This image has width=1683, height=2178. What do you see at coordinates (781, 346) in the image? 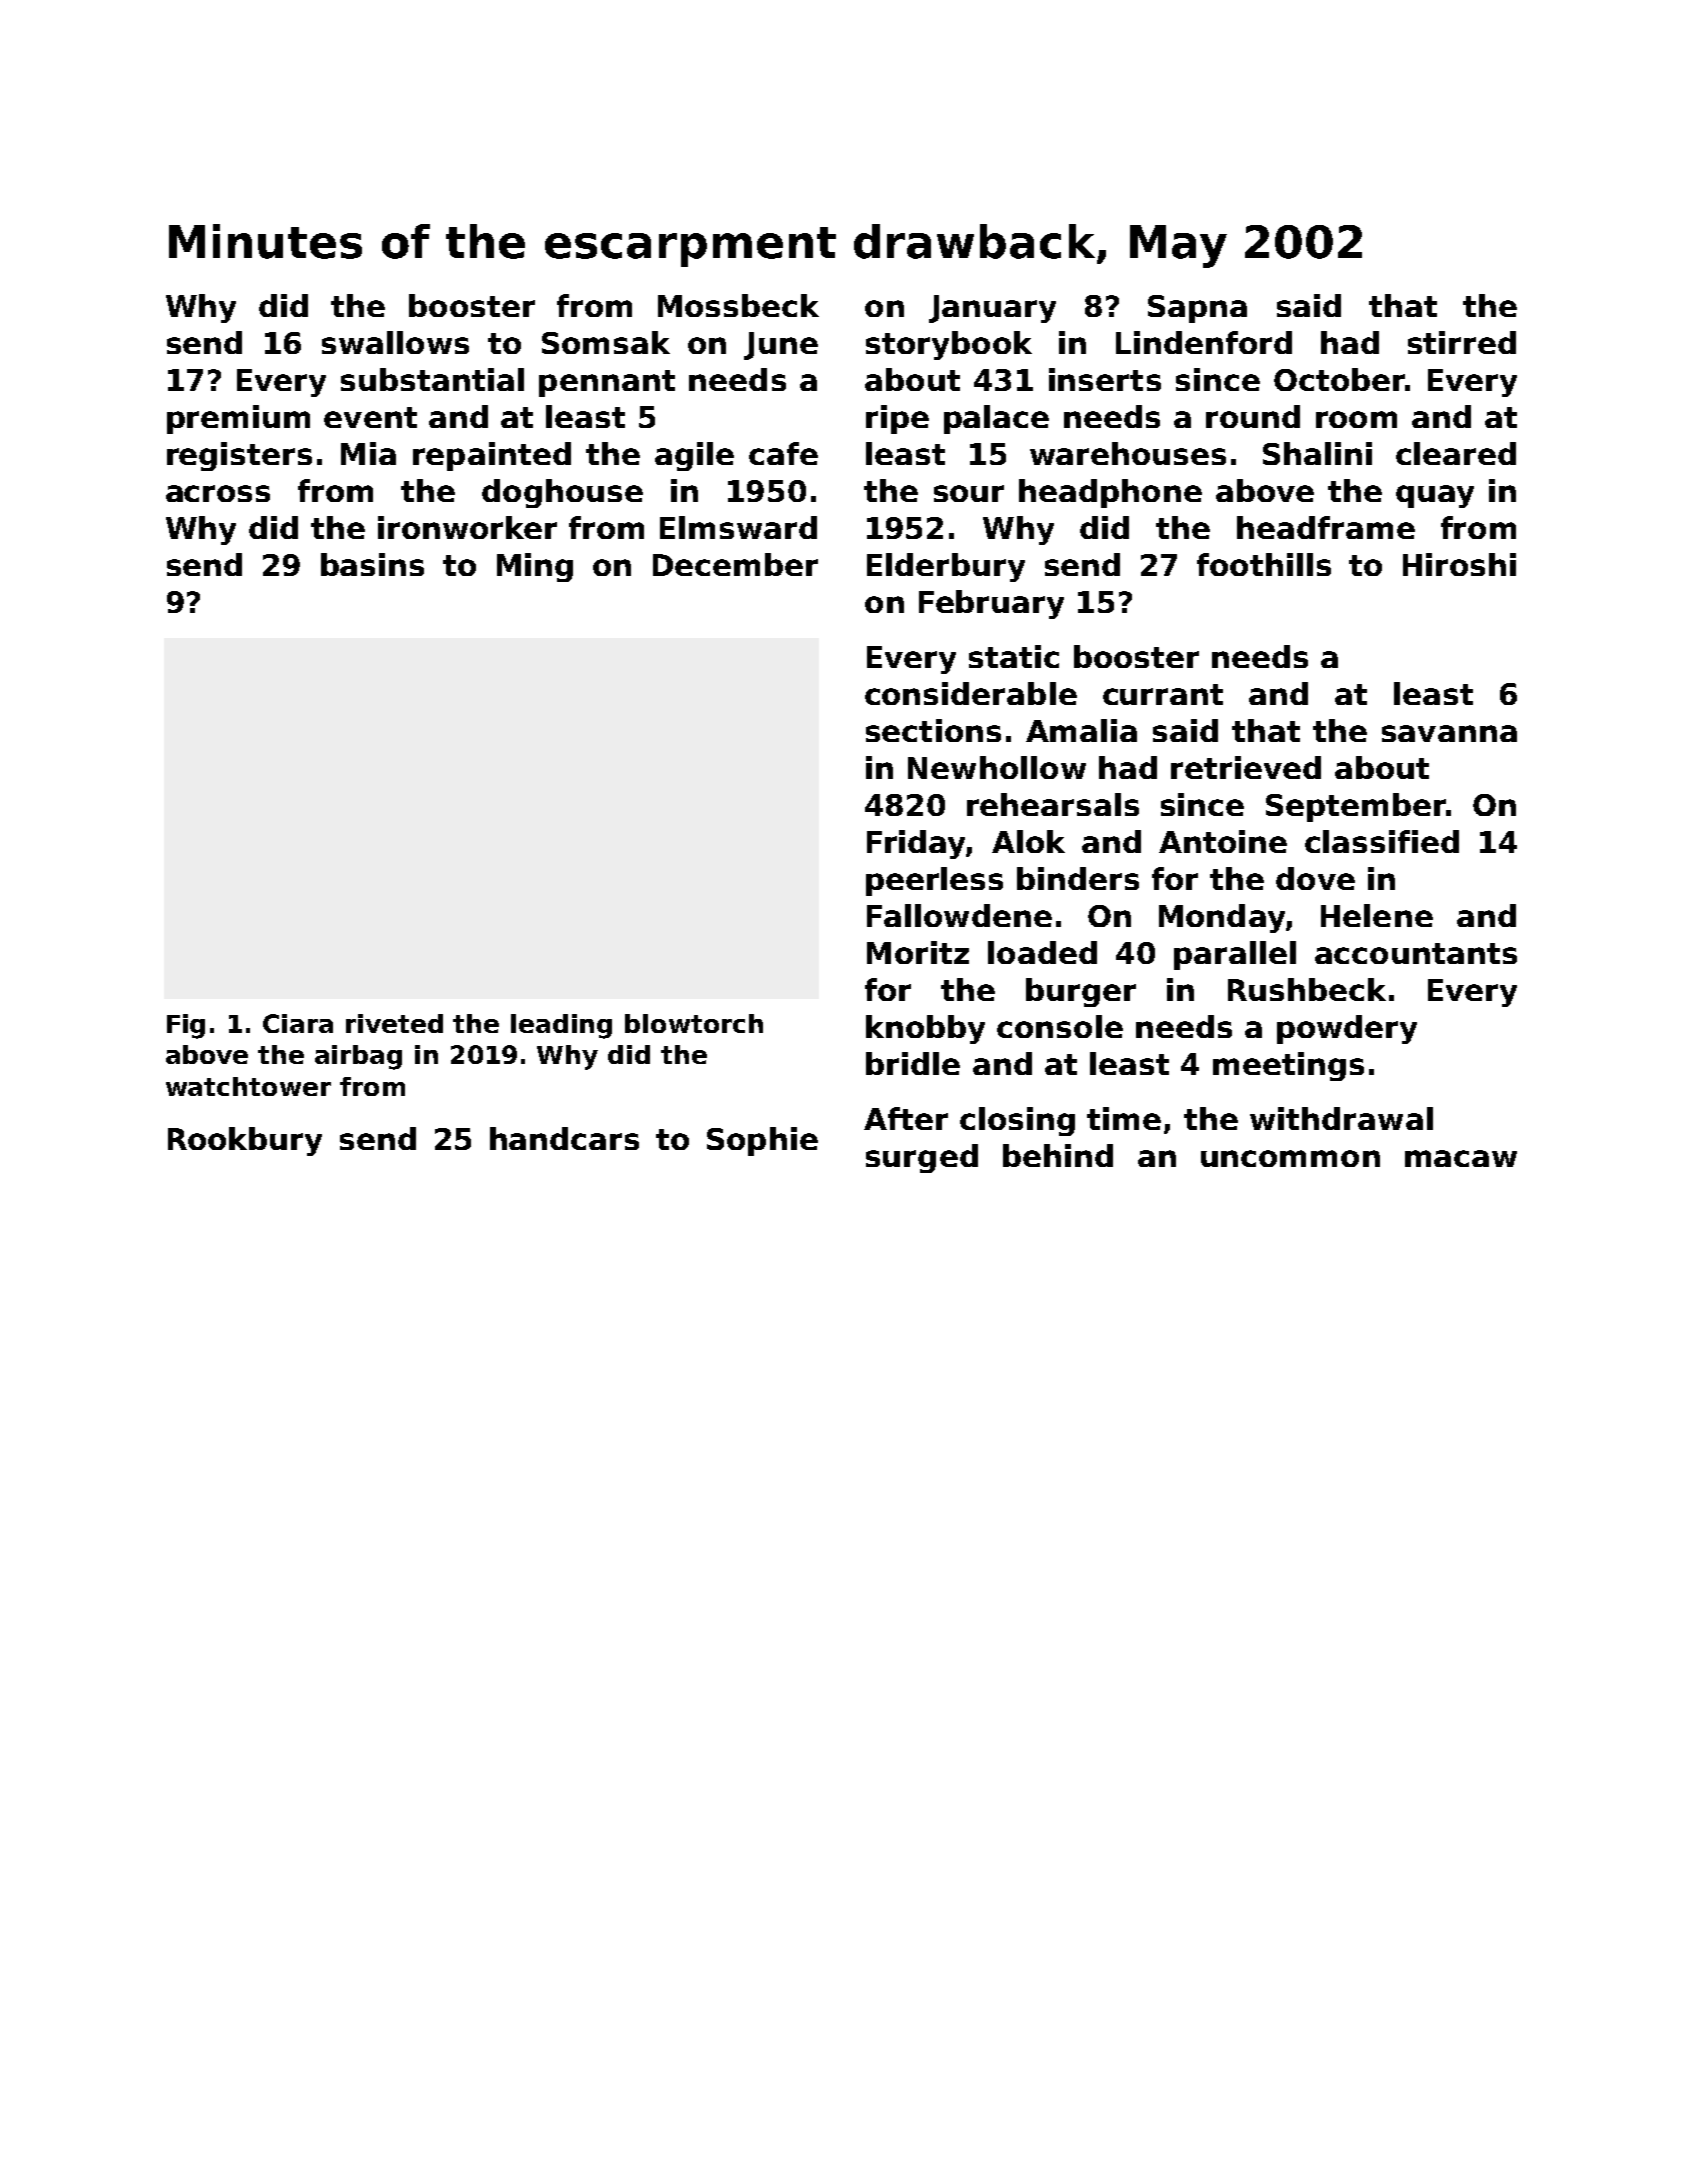
I see `June` at bounding box center [781, 346].
